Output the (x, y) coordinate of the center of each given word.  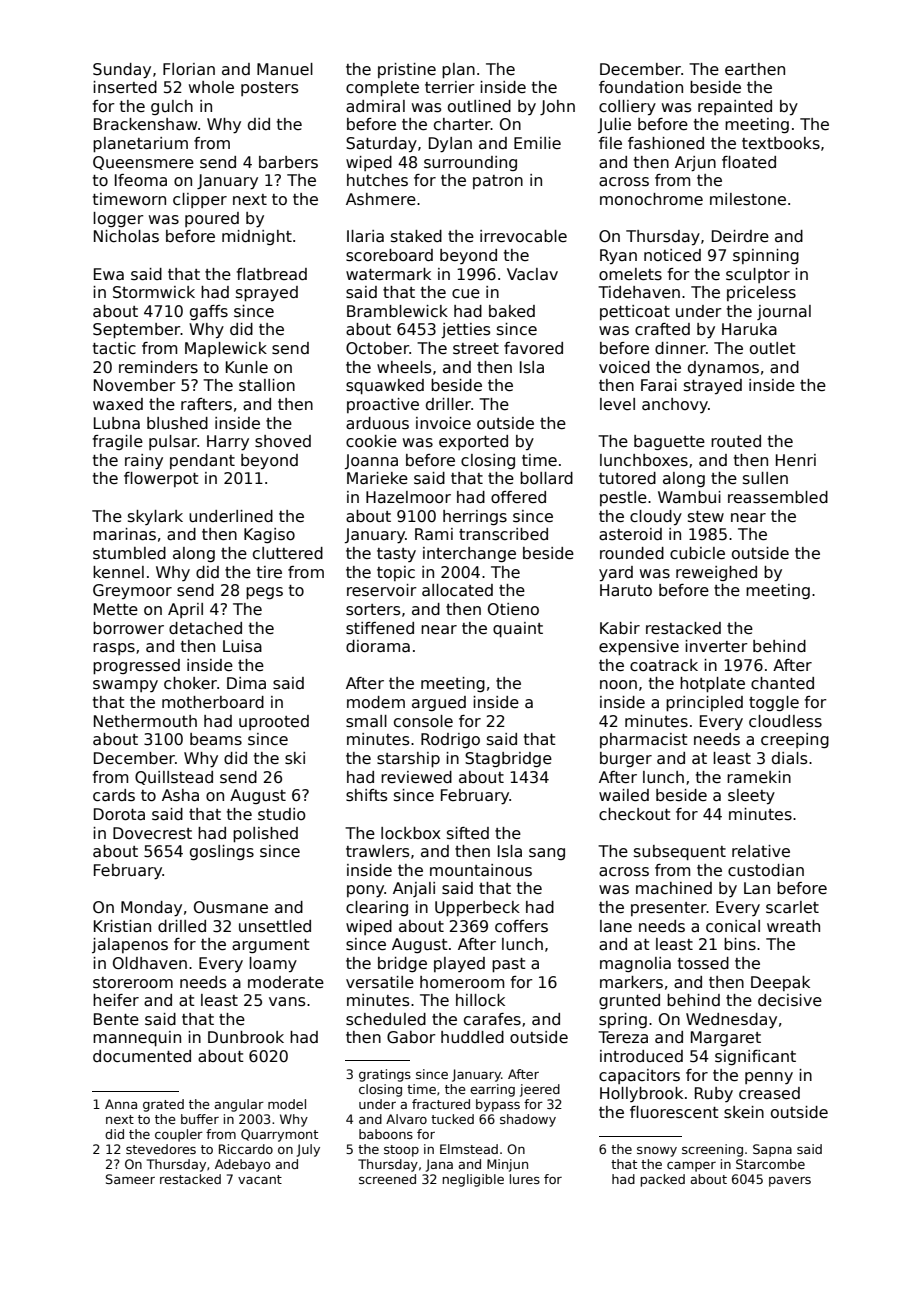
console (423, 721)
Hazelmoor (408, 497)
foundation (641, 87)
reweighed (716, 573)
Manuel (285, 69)
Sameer (130, 1179)
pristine (407, 70)
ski (295, 758)
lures (525, 1179)
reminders (158, 367)
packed (662, 1180)
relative (761, 851)
